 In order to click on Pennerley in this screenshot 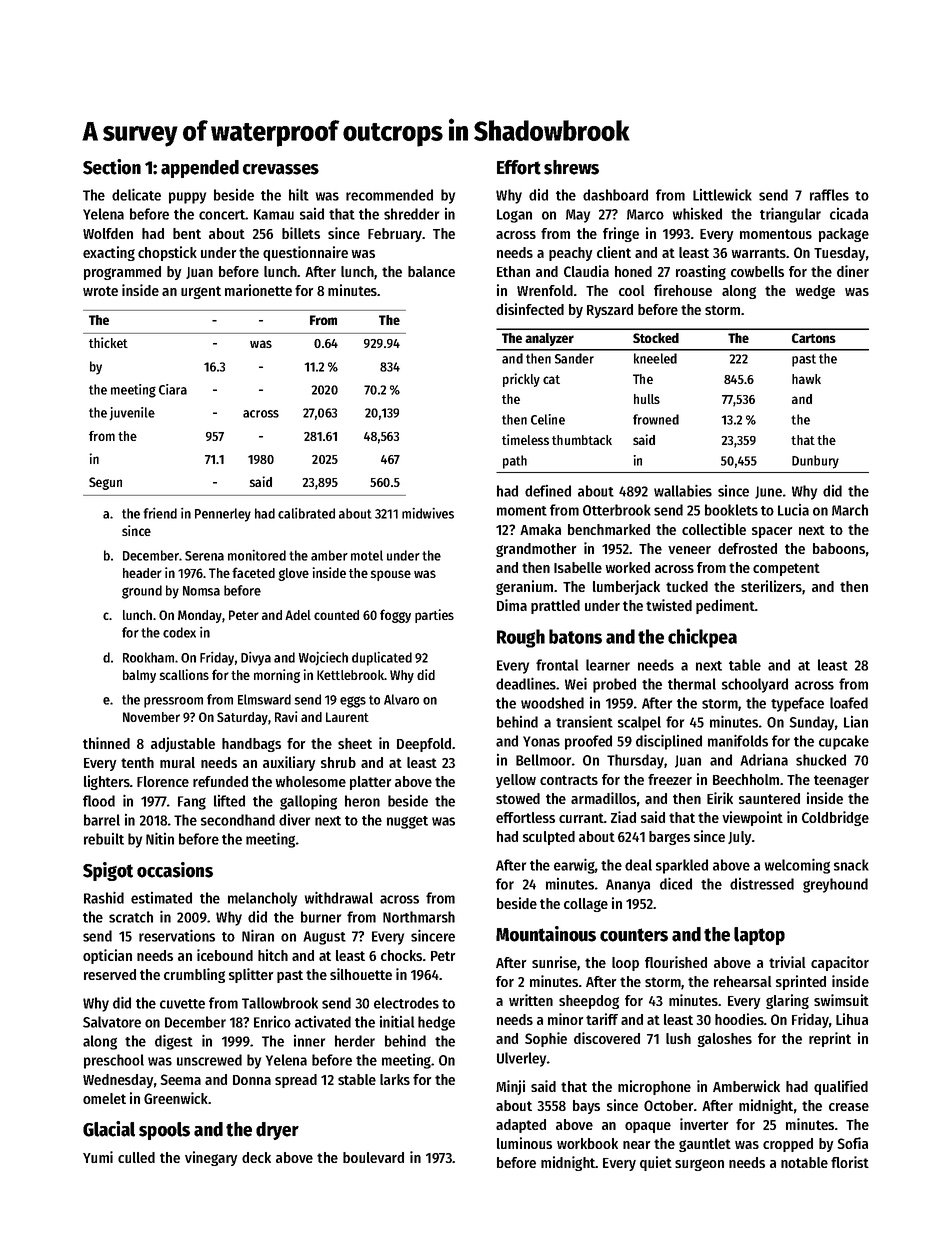, I will do `click(223, 515)`.
